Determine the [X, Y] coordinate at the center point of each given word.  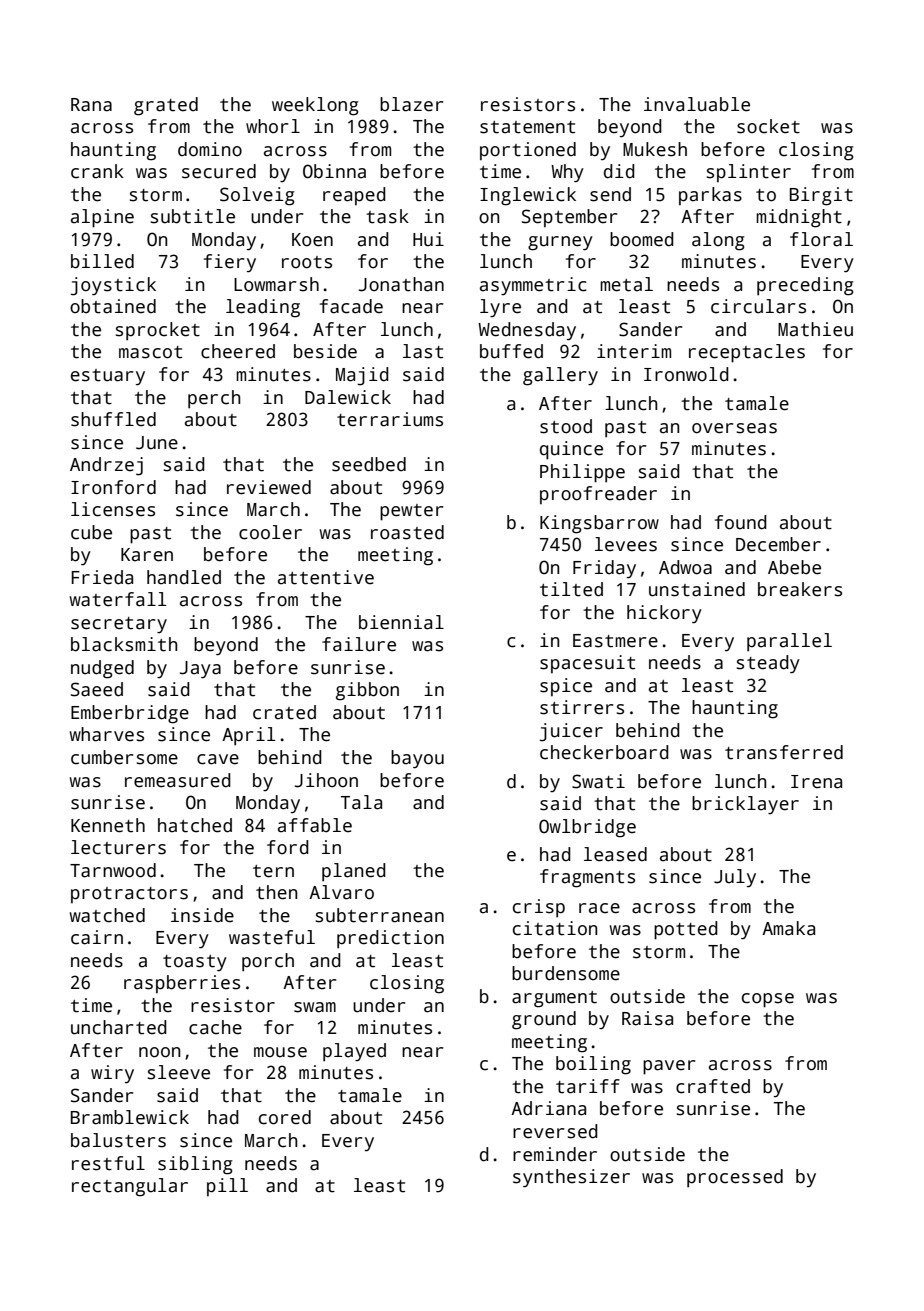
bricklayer [745, 805]
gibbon [367, 691]
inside [202, 915]
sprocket [158, 331]
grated [166, 106]
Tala [361, 802]
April [248, 736]
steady [768, 664]
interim [634, 351]
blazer [411, 104]
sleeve [179, 1072]
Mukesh [655, 149]
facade [351, 306]
